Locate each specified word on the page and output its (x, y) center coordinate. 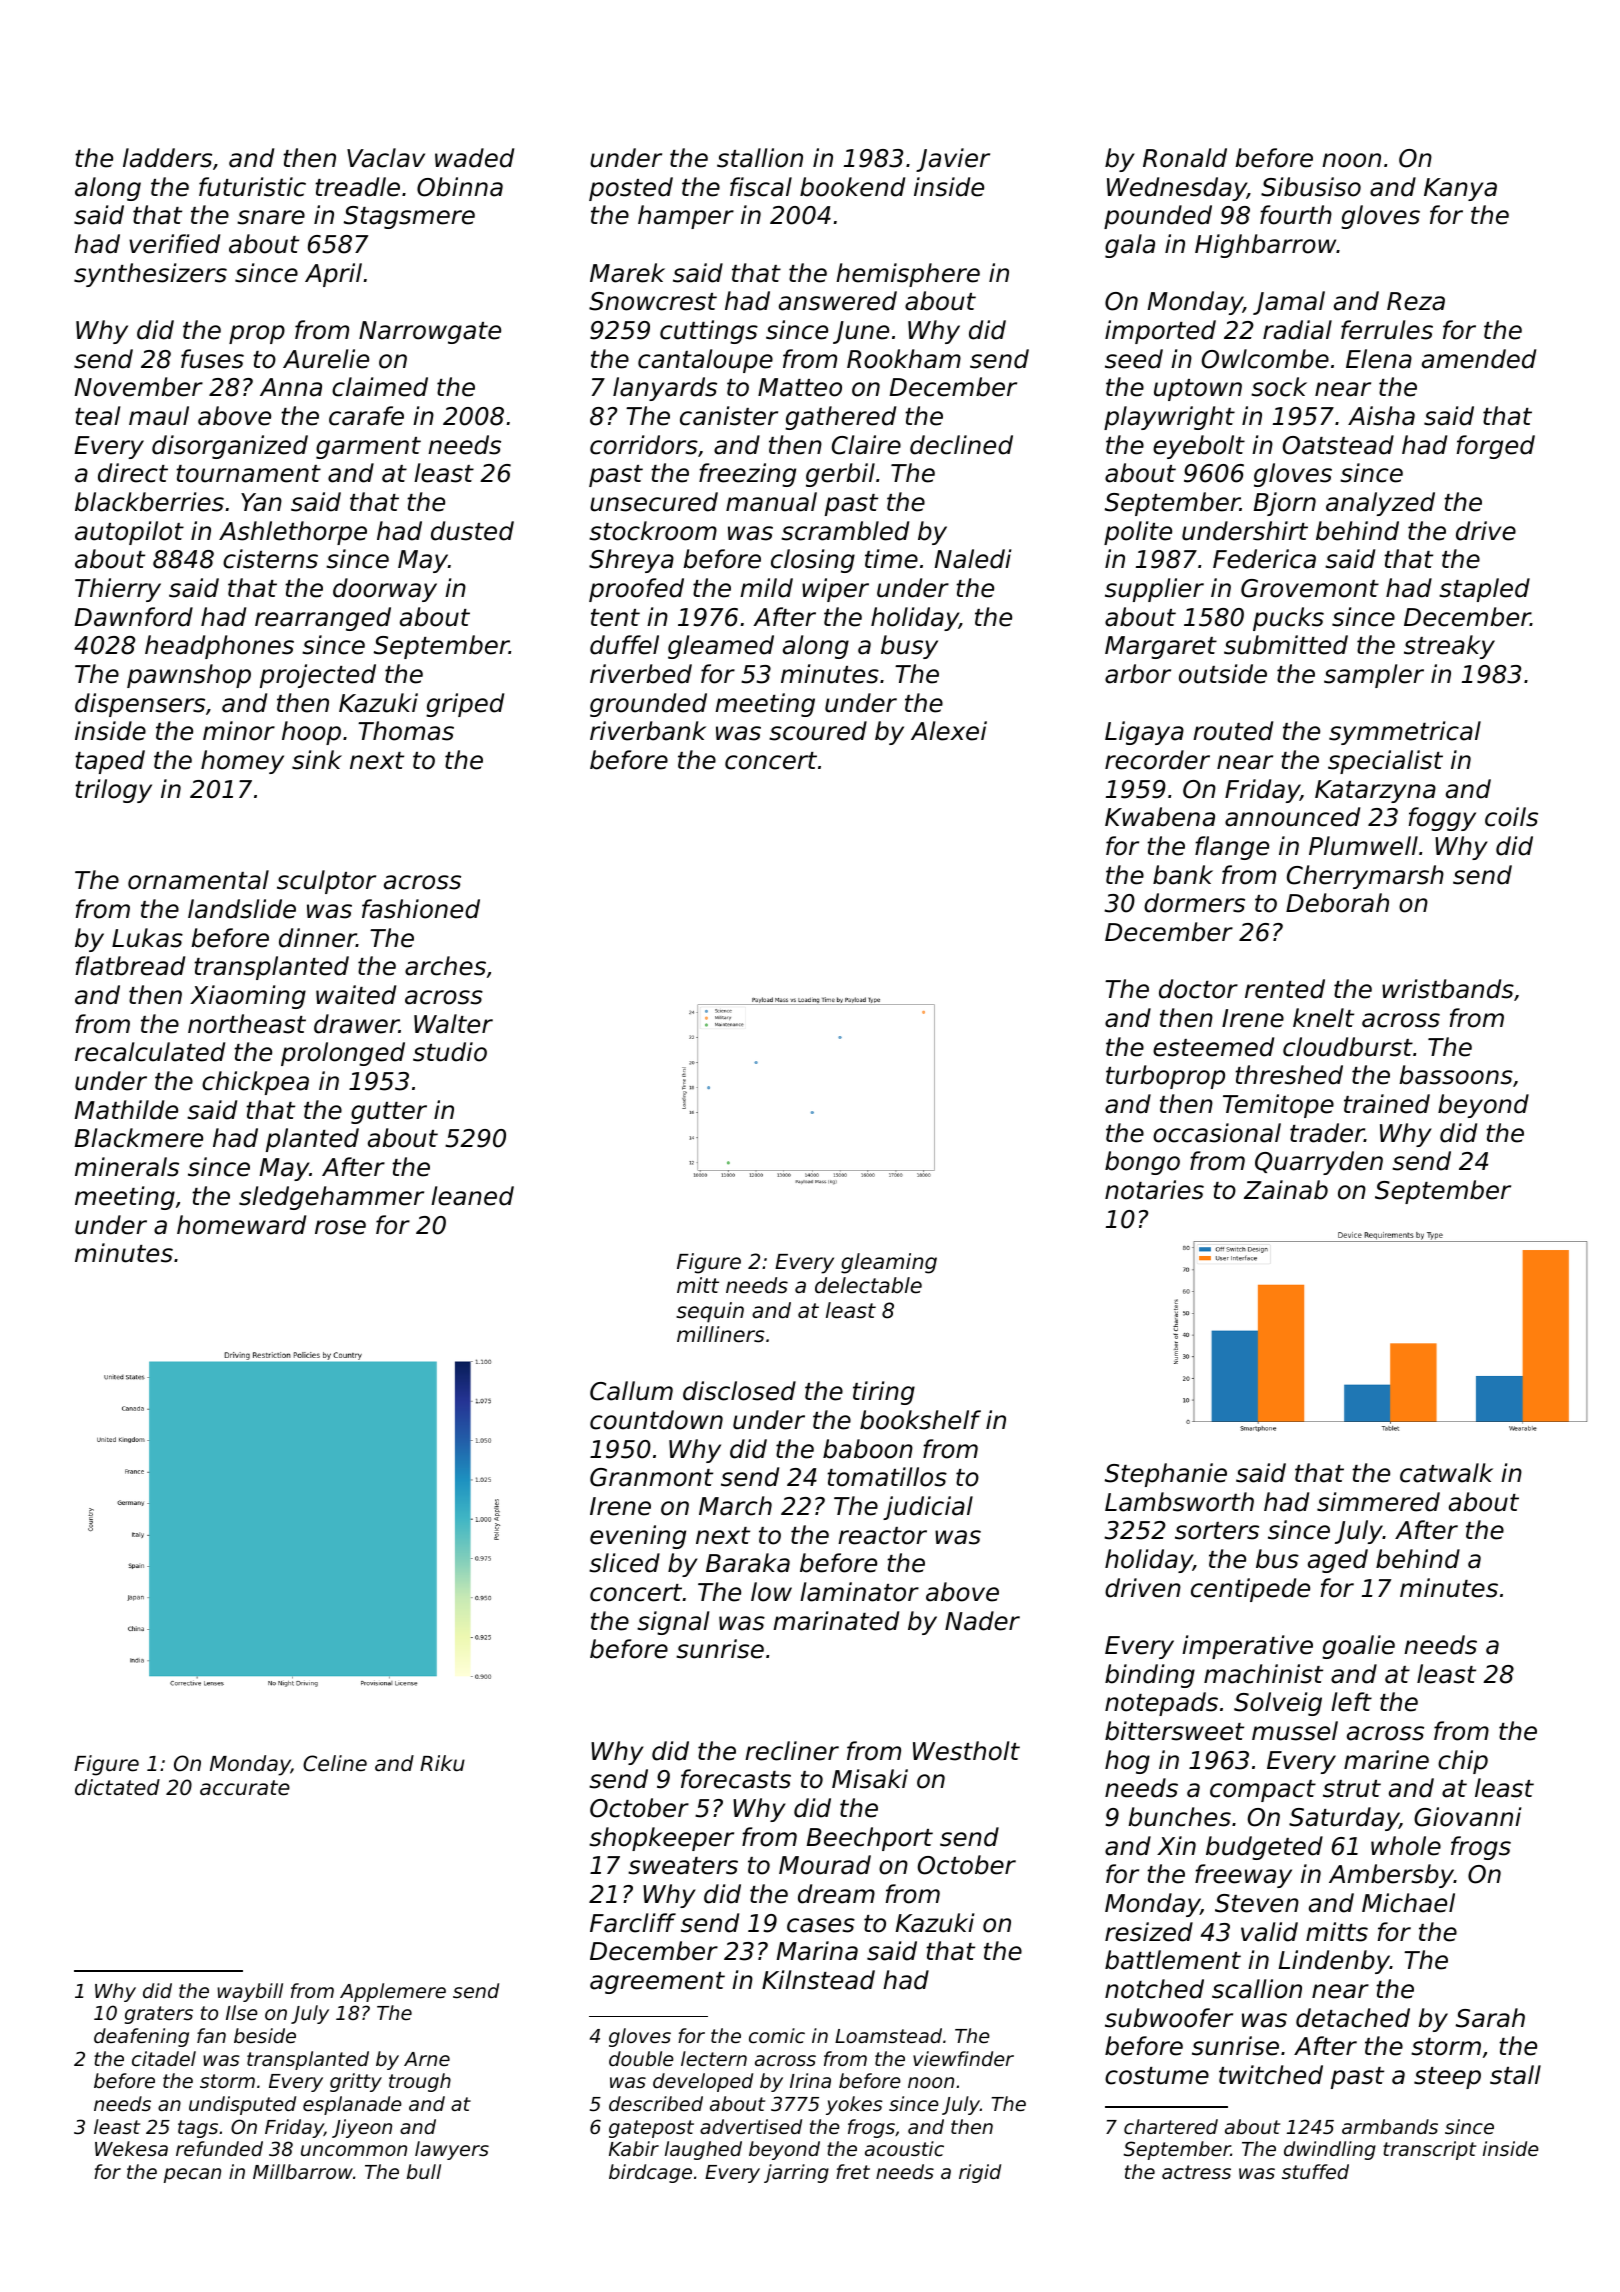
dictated (117, 1787)
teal (97, 416)
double (641, 2058)
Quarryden (1319, 1163)
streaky (1449, 647)
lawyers (452, 2150)
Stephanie (1166, 1475)
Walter (453, 1024)
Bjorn (1285, 504)
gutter (389, 1113)
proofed (636, 590)
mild (766, 588)
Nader (982, 1621)
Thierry (118, 590)
